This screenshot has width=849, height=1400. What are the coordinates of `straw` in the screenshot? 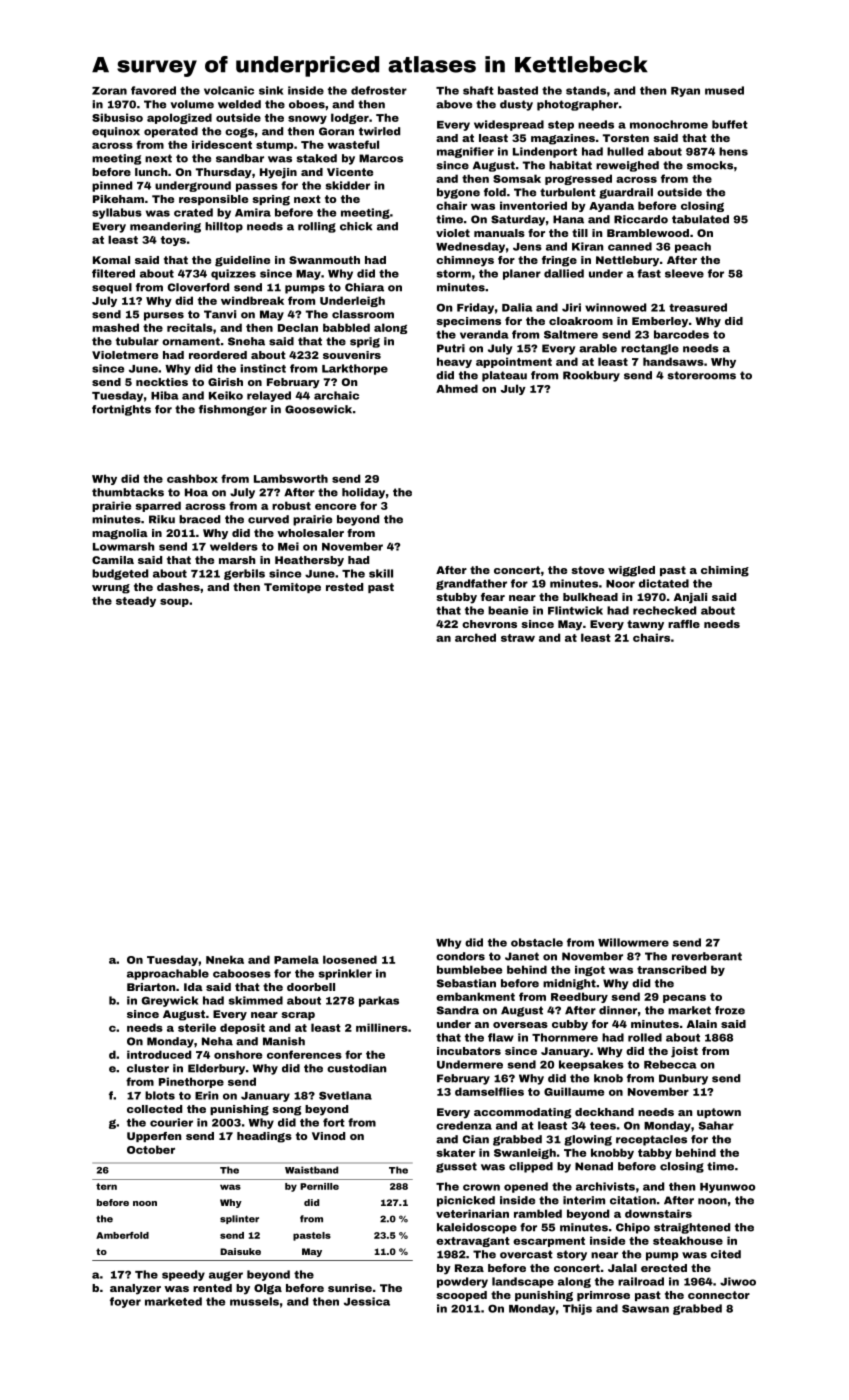 It's located at (518, 638).
